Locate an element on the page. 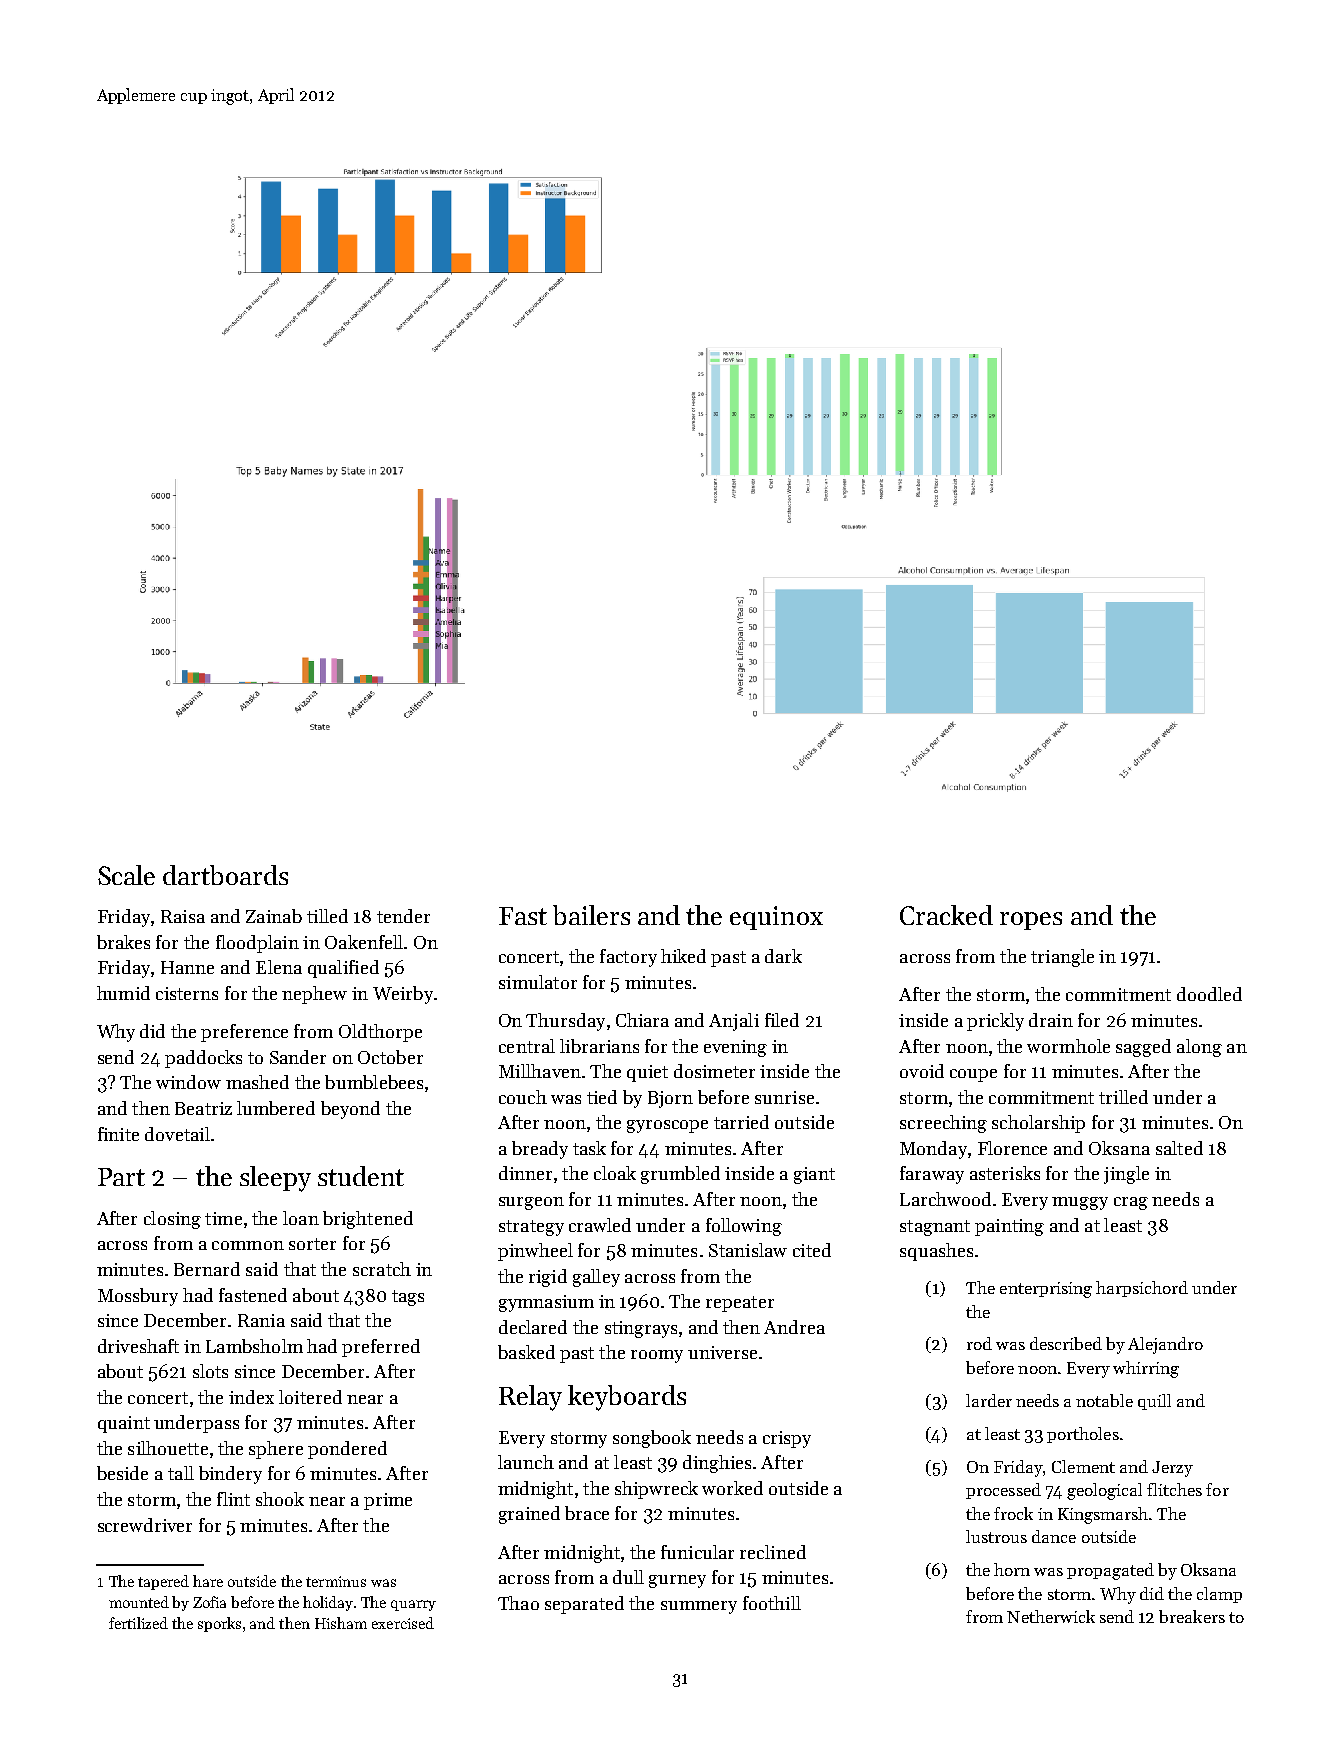 The width and height of the image is (1344, 1739). tied is located at coordinates (602, 1097).
